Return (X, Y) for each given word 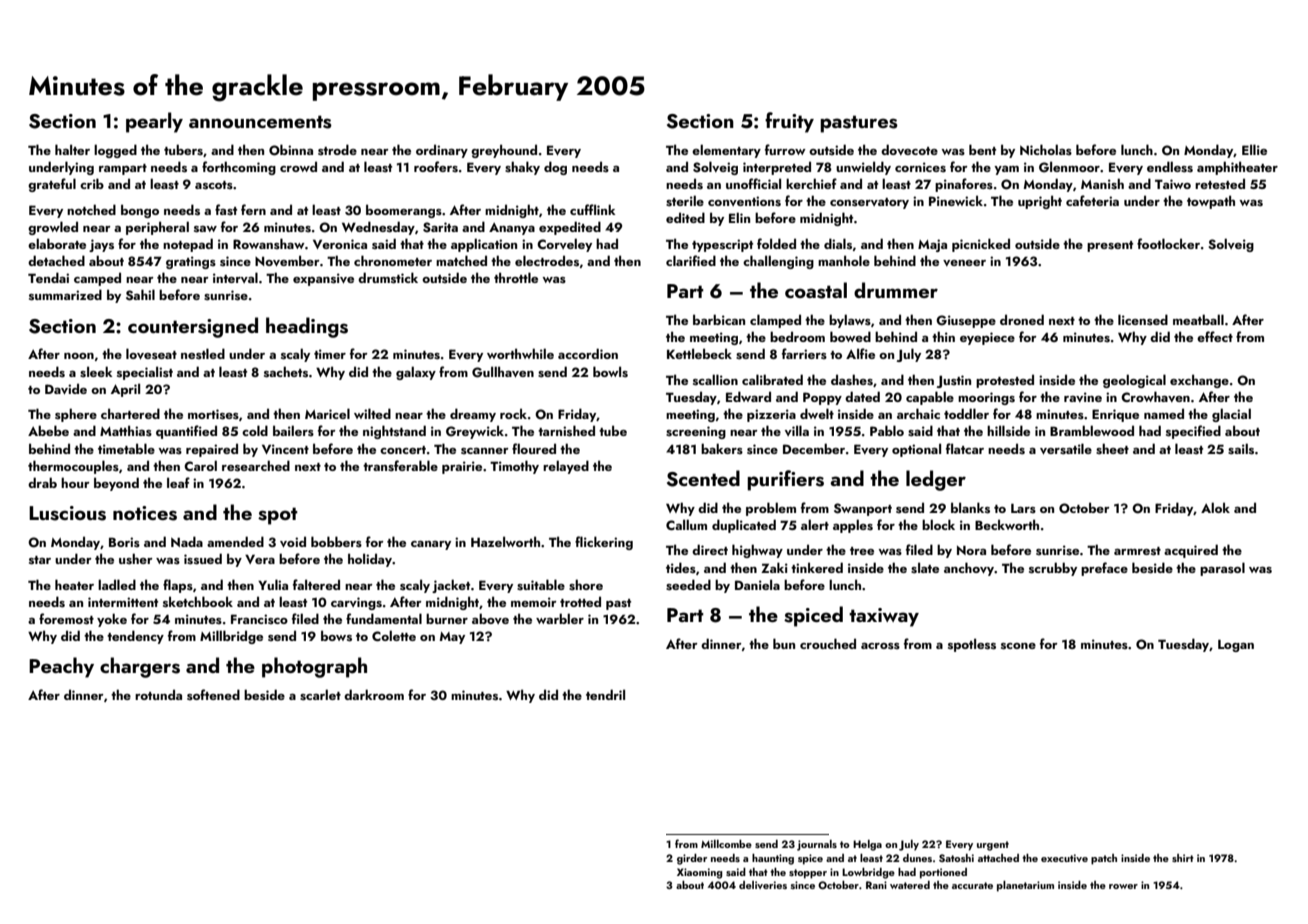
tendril (605, 694)
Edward (748, 396)
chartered (130, 413)
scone (1018, 646)
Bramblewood (1092, 430)
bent (982, 149)
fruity (789, 122)
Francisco (259, 619)
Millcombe (726, 844)
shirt (1183, 858)
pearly (154, 122)
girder (692, 859)
